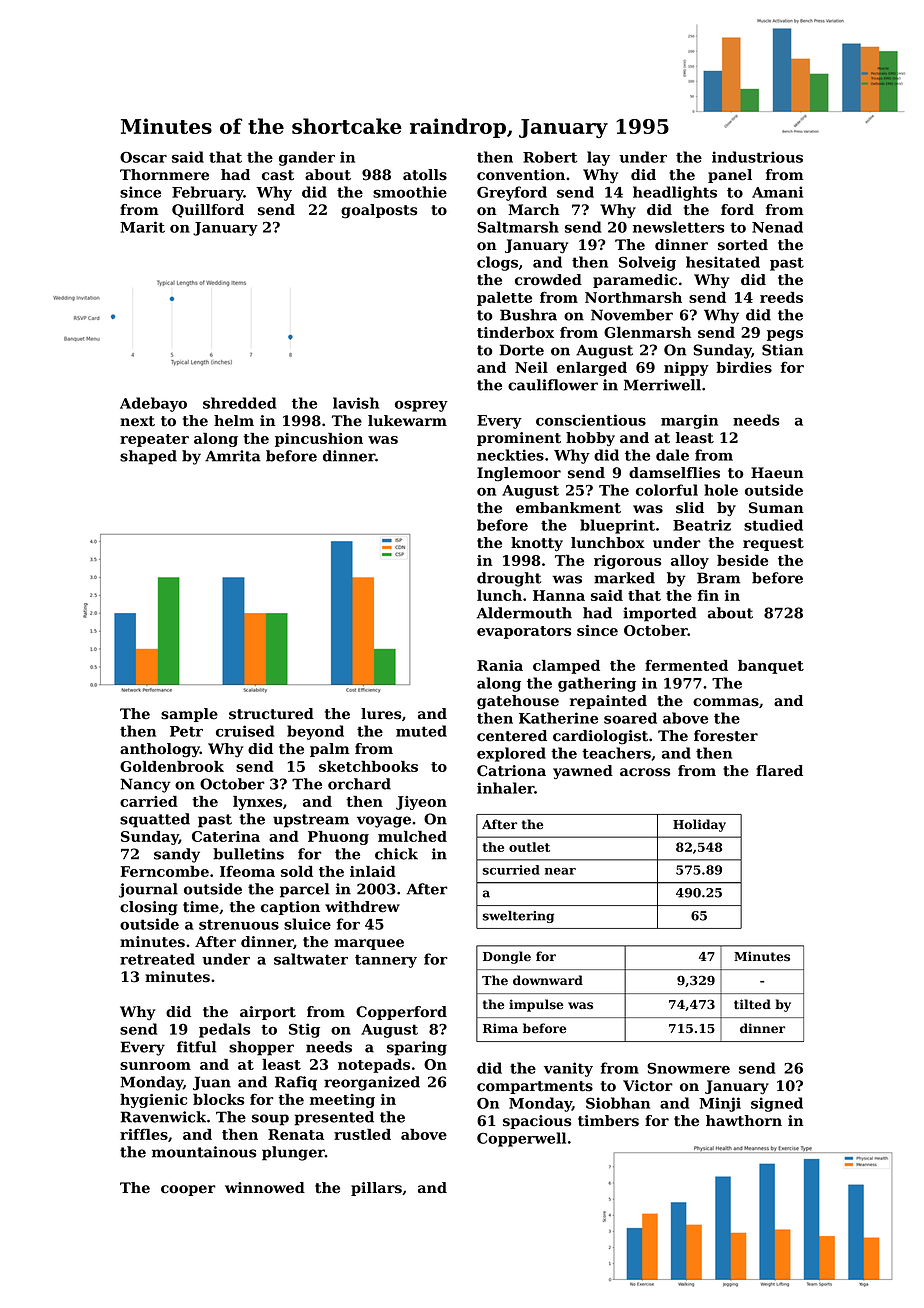  I want to click on saltwater, so click(311, 959).
